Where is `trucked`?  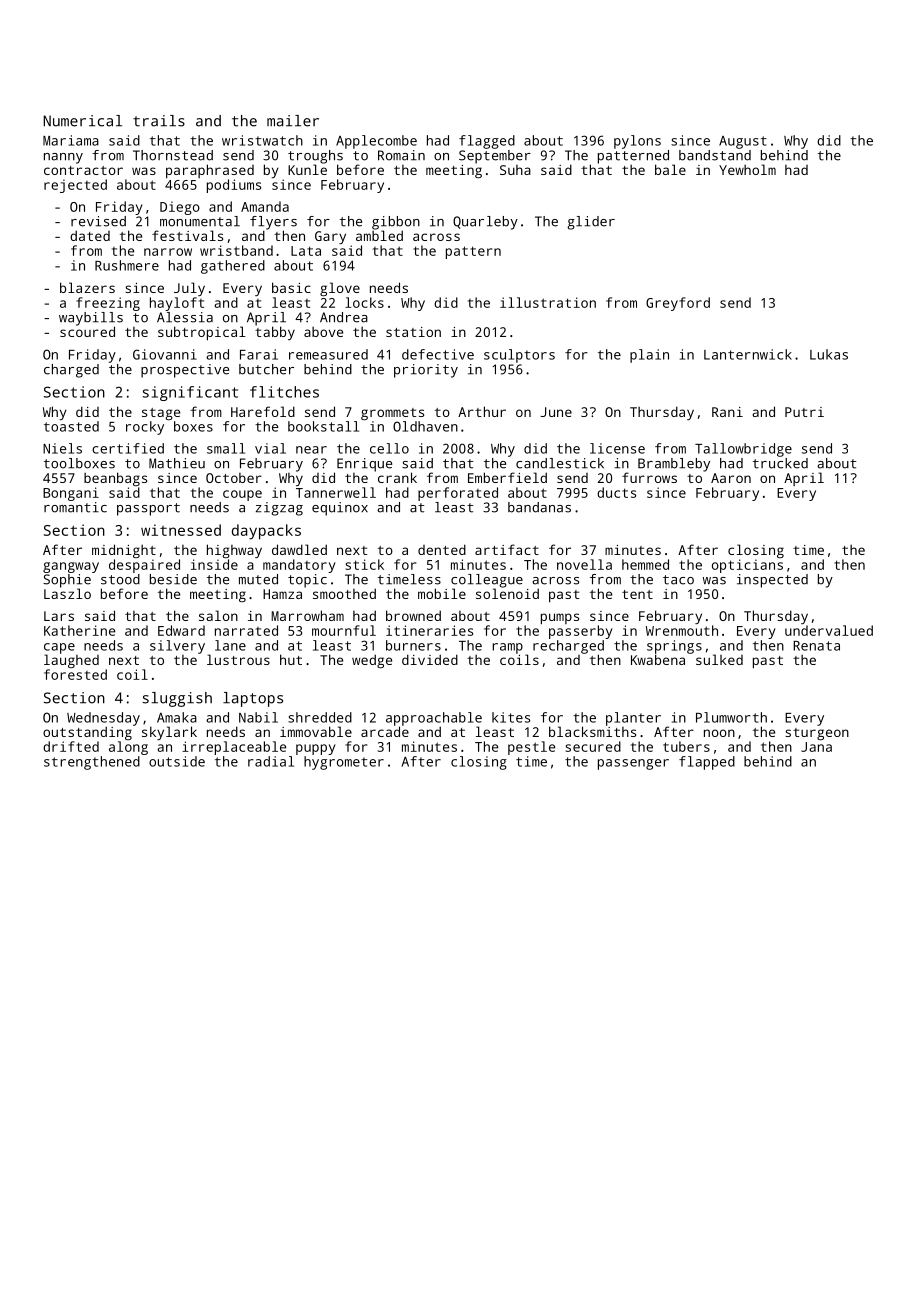
trucked is located at coordinates (780, 463).
